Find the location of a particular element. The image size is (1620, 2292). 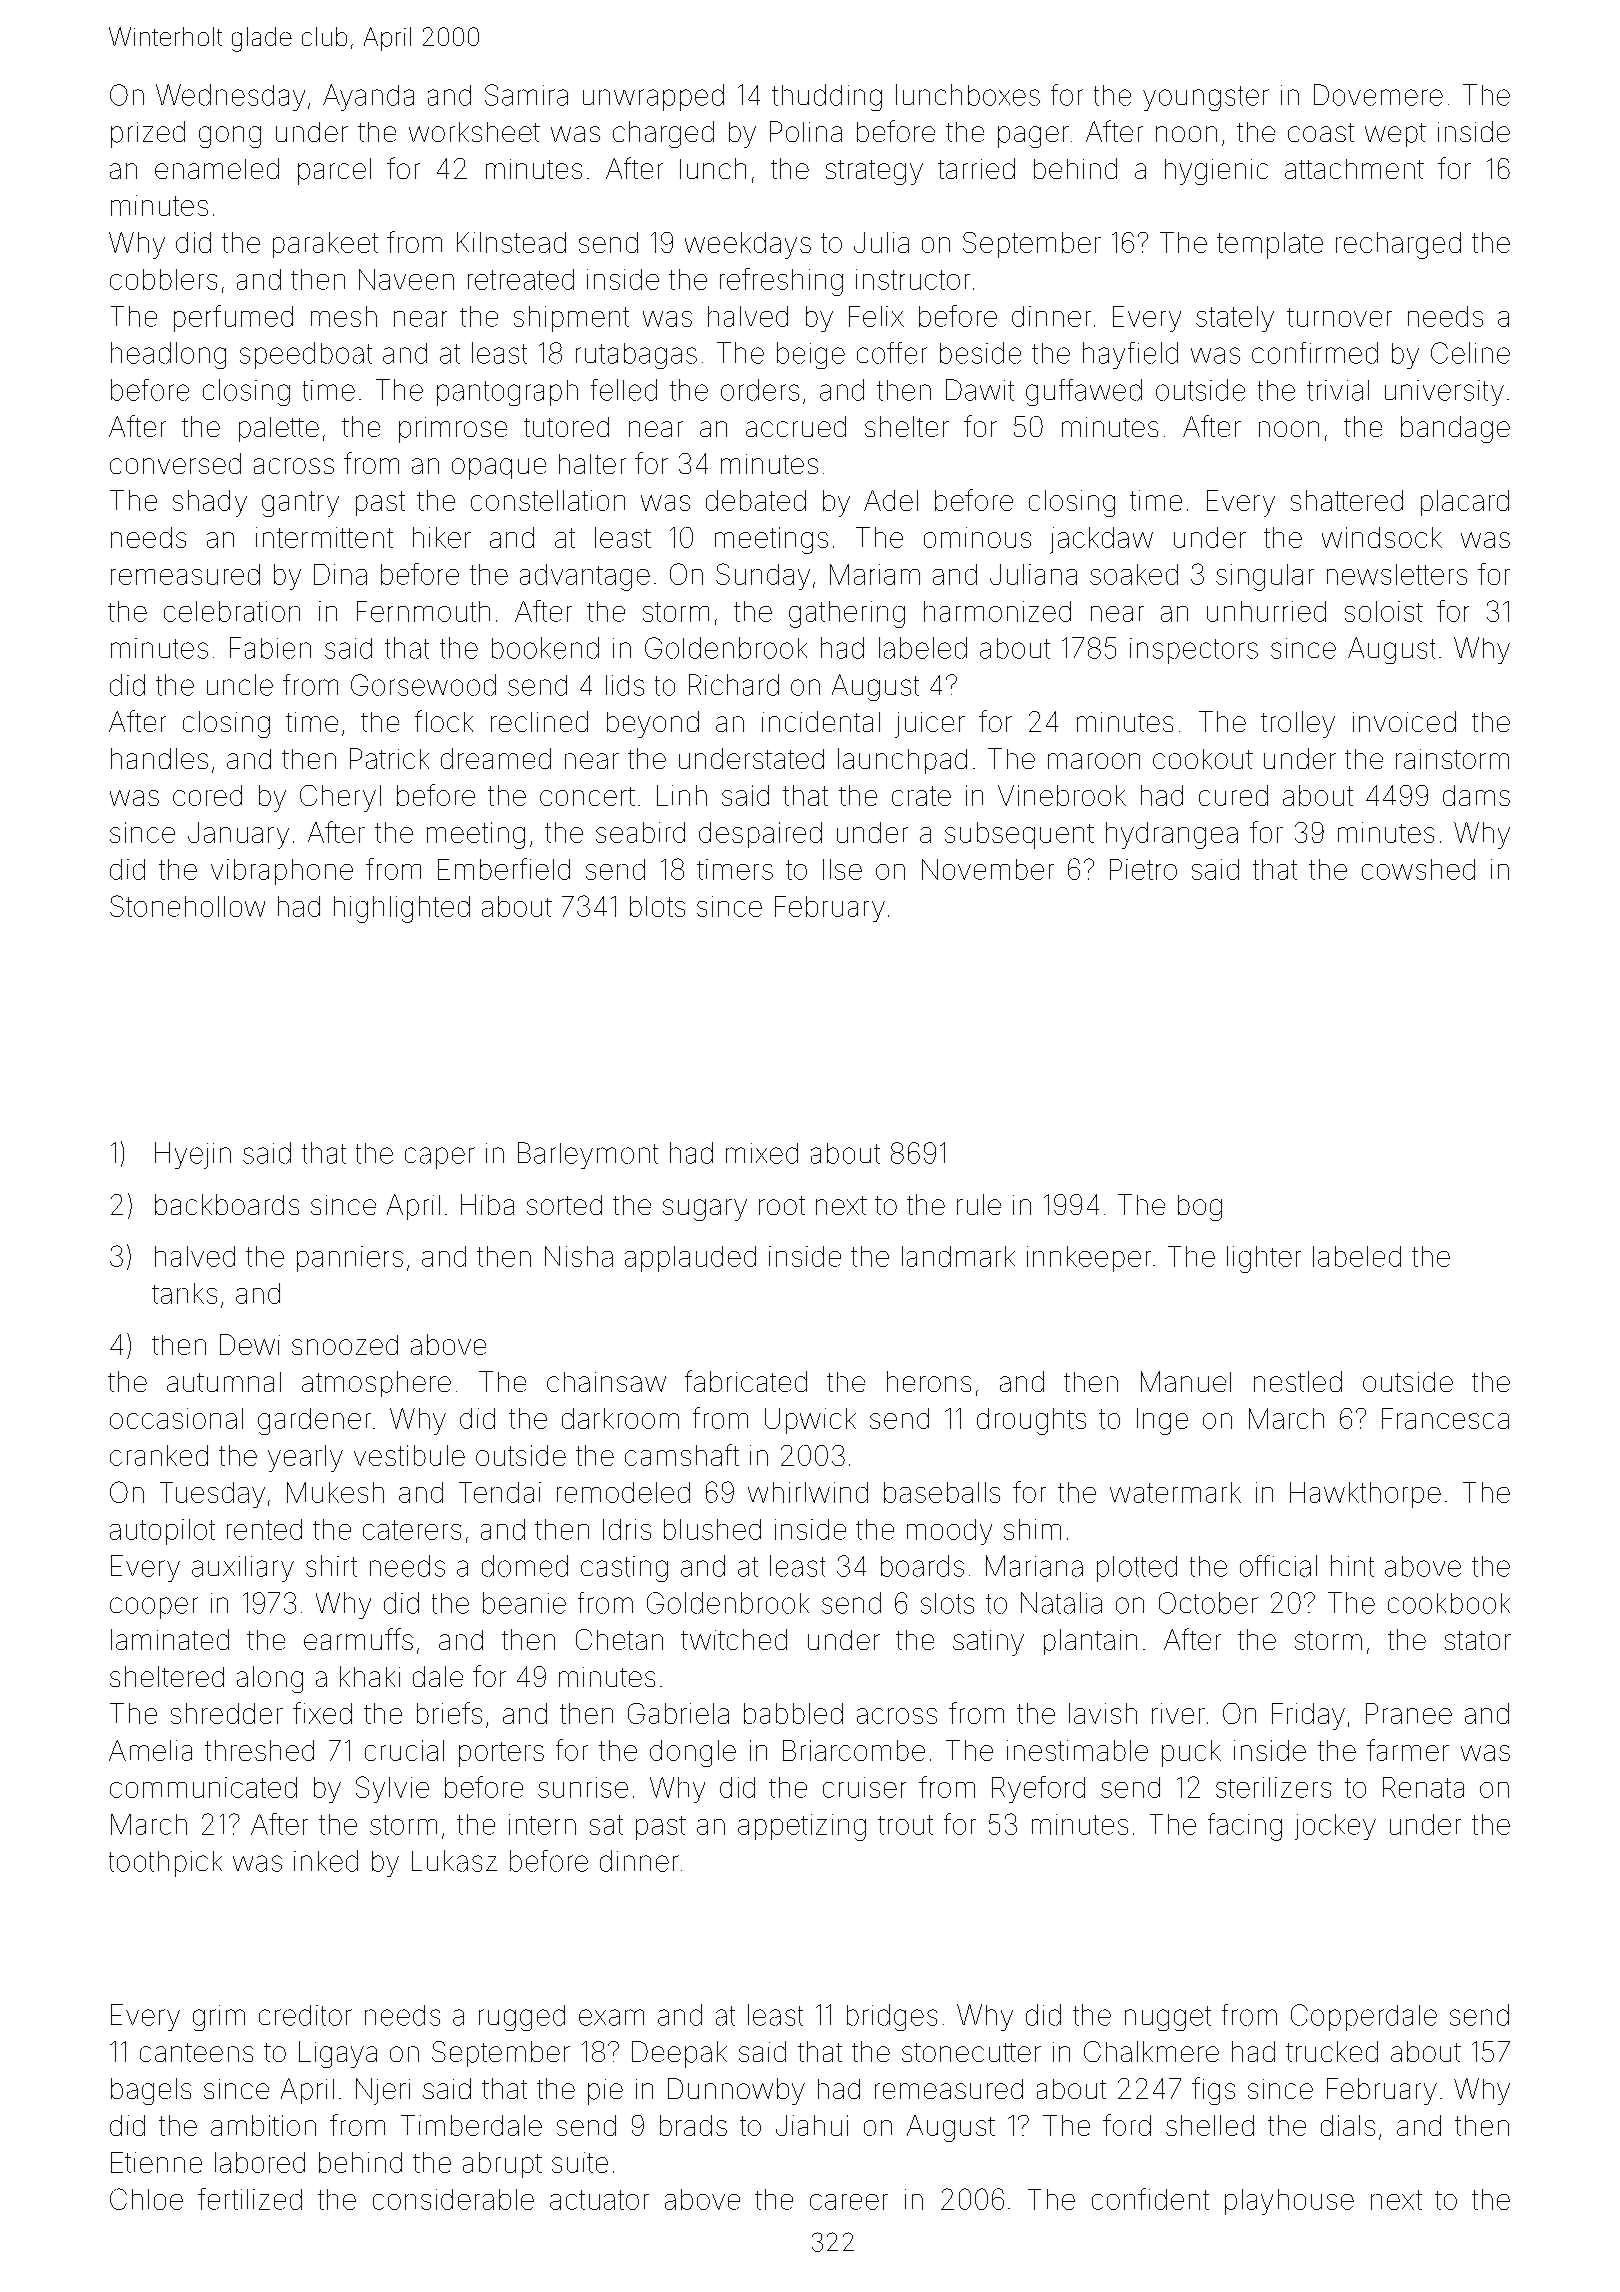

tarried is located at coordinates (976, 168).
